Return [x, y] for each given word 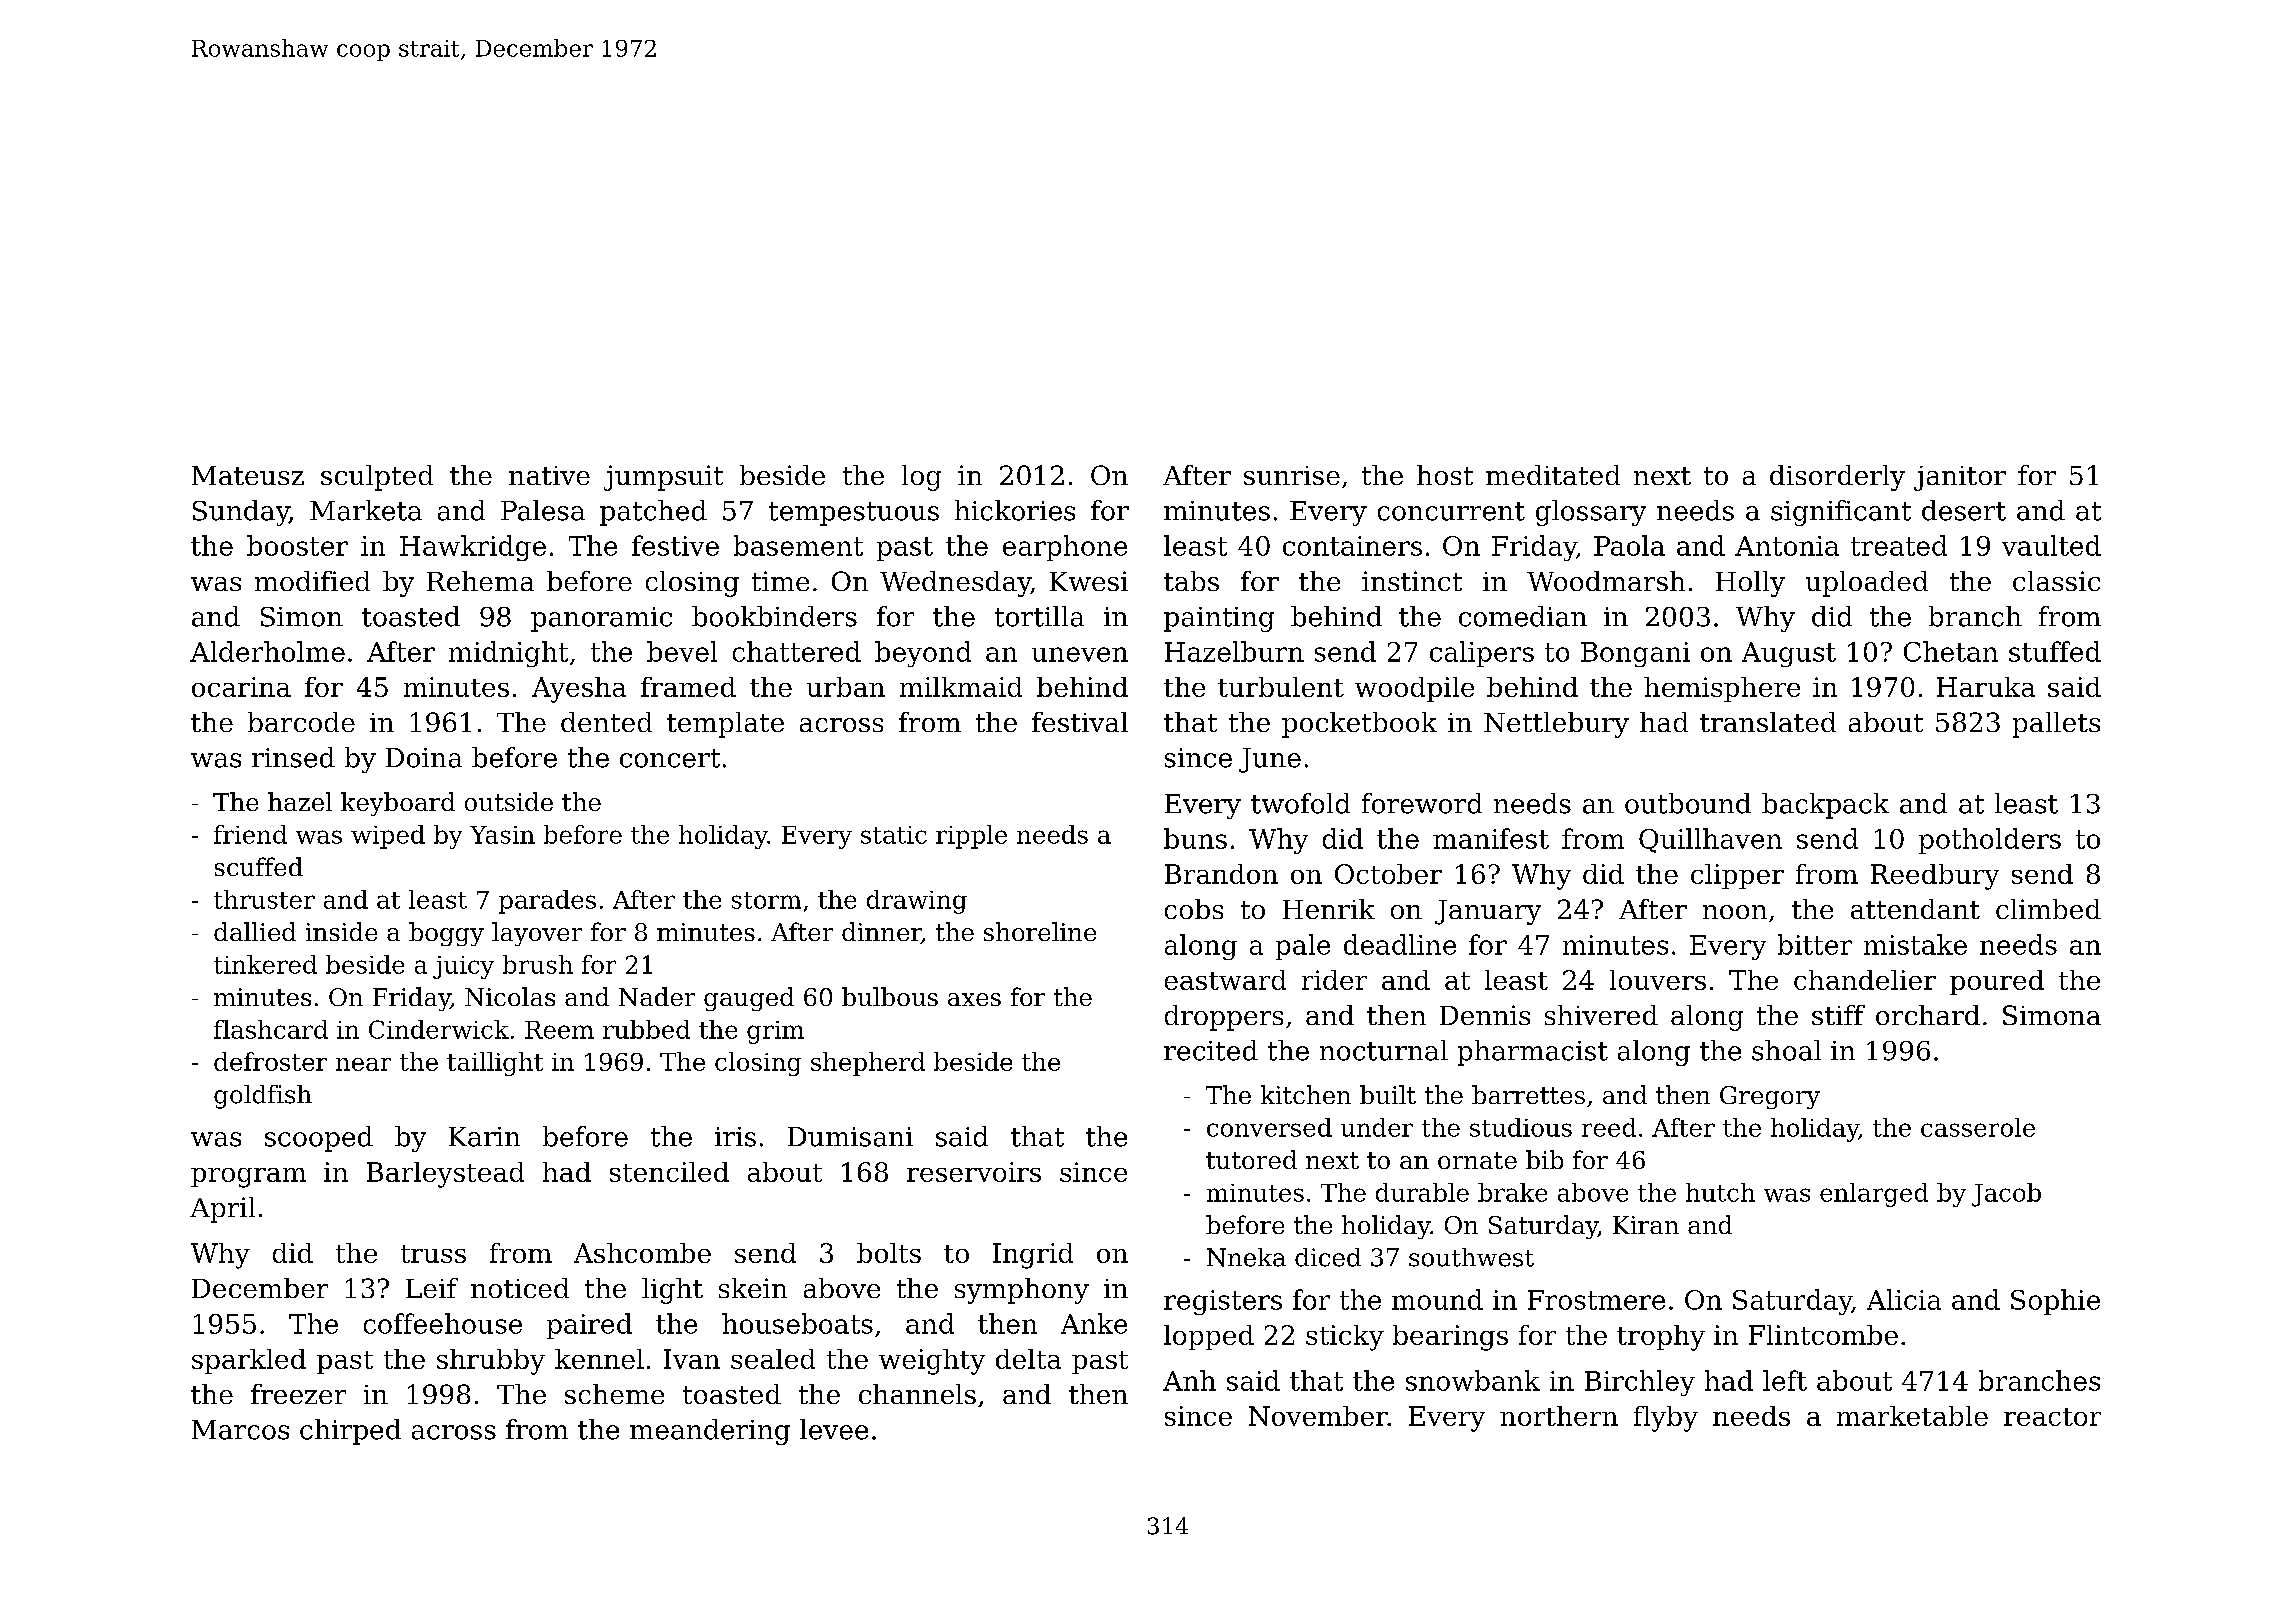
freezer [298, 1394]
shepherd [868, 1064]
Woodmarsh [1606, 581]
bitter [1815, 944]
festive [675, 545]
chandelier [1865, 980]
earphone [1065, 548]
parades [547, 902]
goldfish [263, 1097]
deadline [1400, 944]
